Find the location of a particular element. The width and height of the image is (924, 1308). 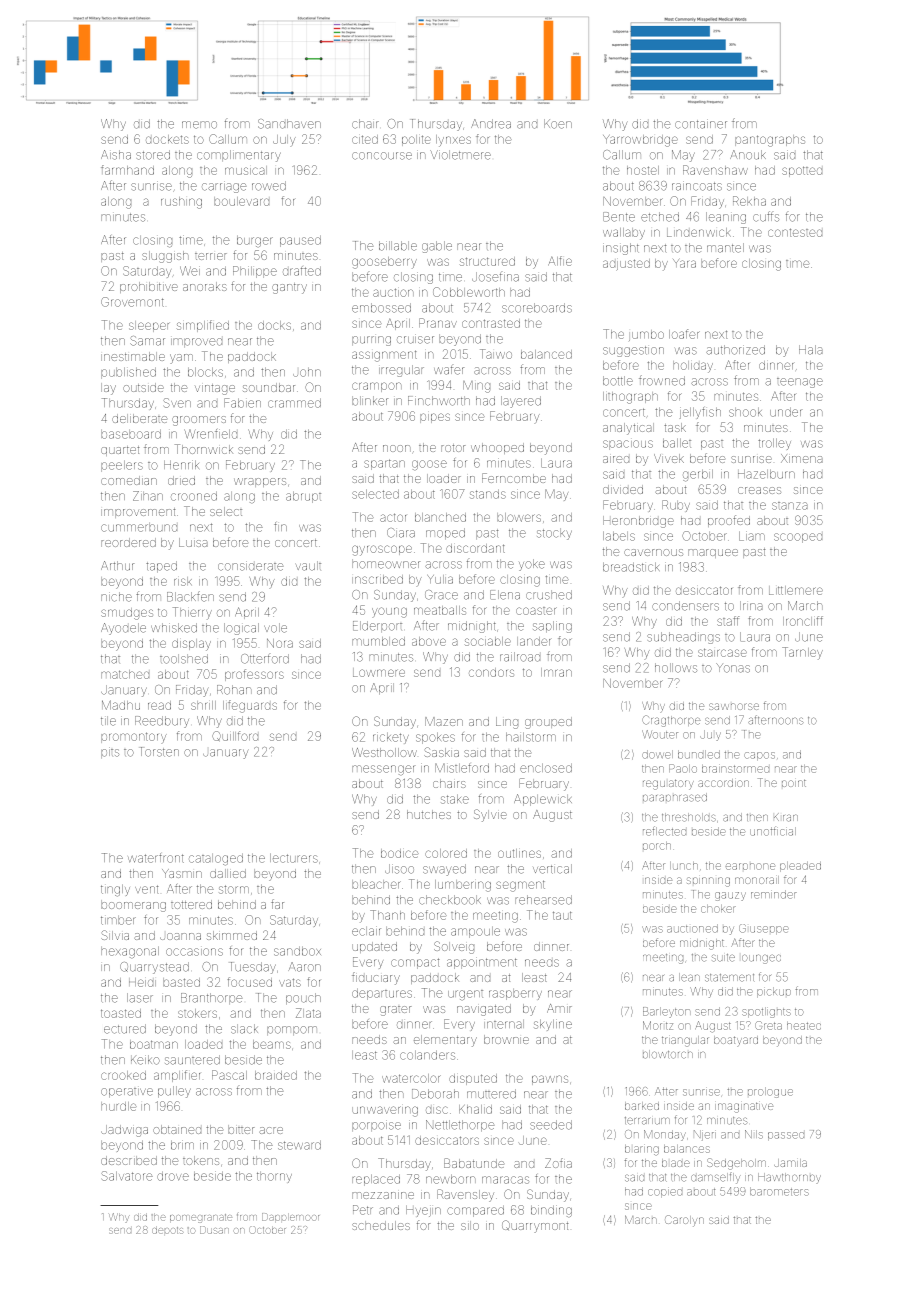

Rekha is located at coordinates (749, 201).
